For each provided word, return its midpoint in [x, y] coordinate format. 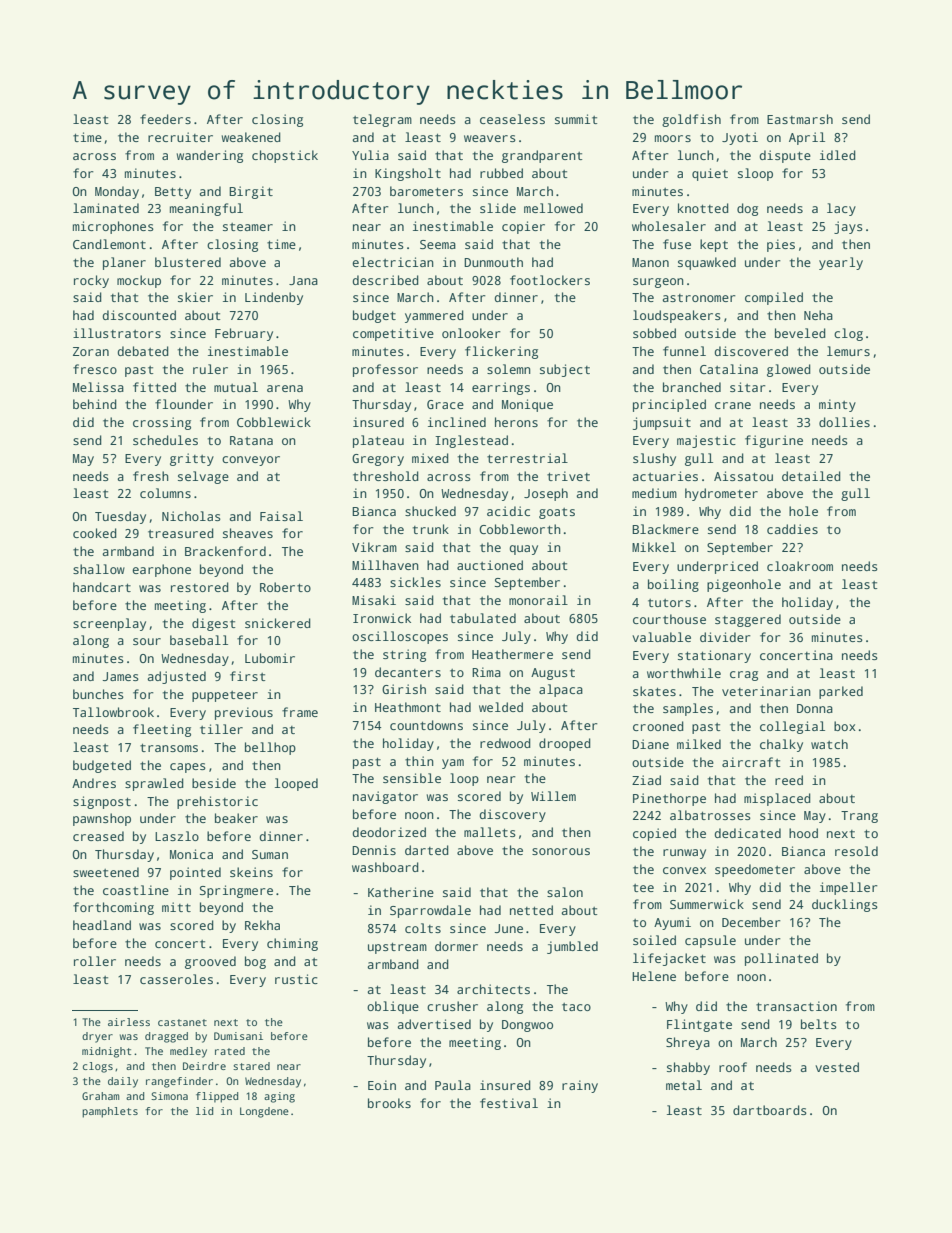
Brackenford [225, 551]
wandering [210, 156]
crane [733, 405]
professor [385, 370]
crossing [162, 423]
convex [684, 870]
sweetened [106, 872]
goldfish [691, 120]
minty [837, 405]
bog [255, 962]
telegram [382, 120]
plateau [378, 441]
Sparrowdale [430, 911]
